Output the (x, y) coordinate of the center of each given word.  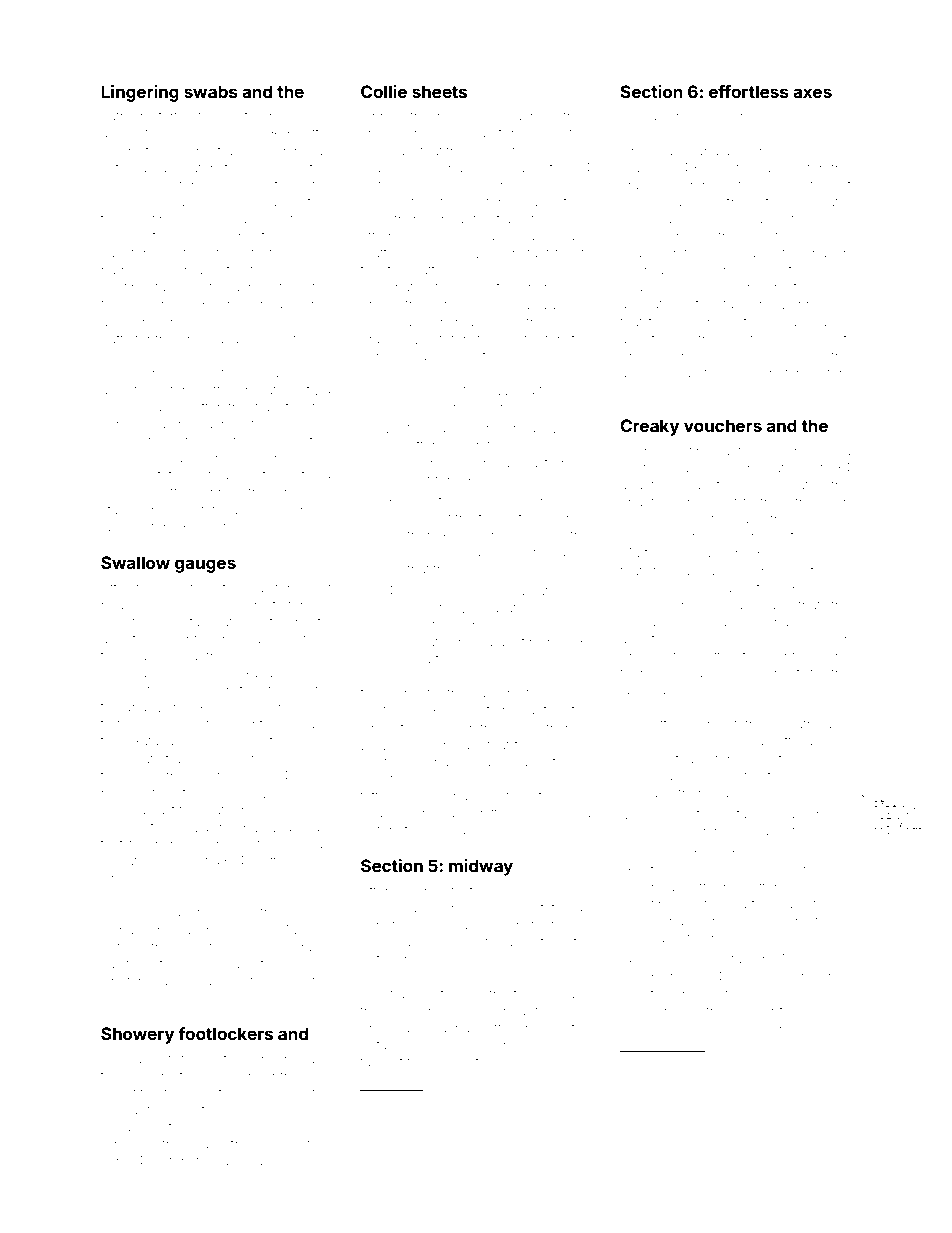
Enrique (775, 151)
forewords (391, 692)
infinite (260, 252)
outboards (391, 959)
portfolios (277, 862)
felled (197, 1058)
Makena (807, 959)
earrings (755, 1167)
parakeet (424, 1116)
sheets (439, 91)
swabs (211, 91)
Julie (375, 219)
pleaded (738, 674)
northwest (820, 185)
